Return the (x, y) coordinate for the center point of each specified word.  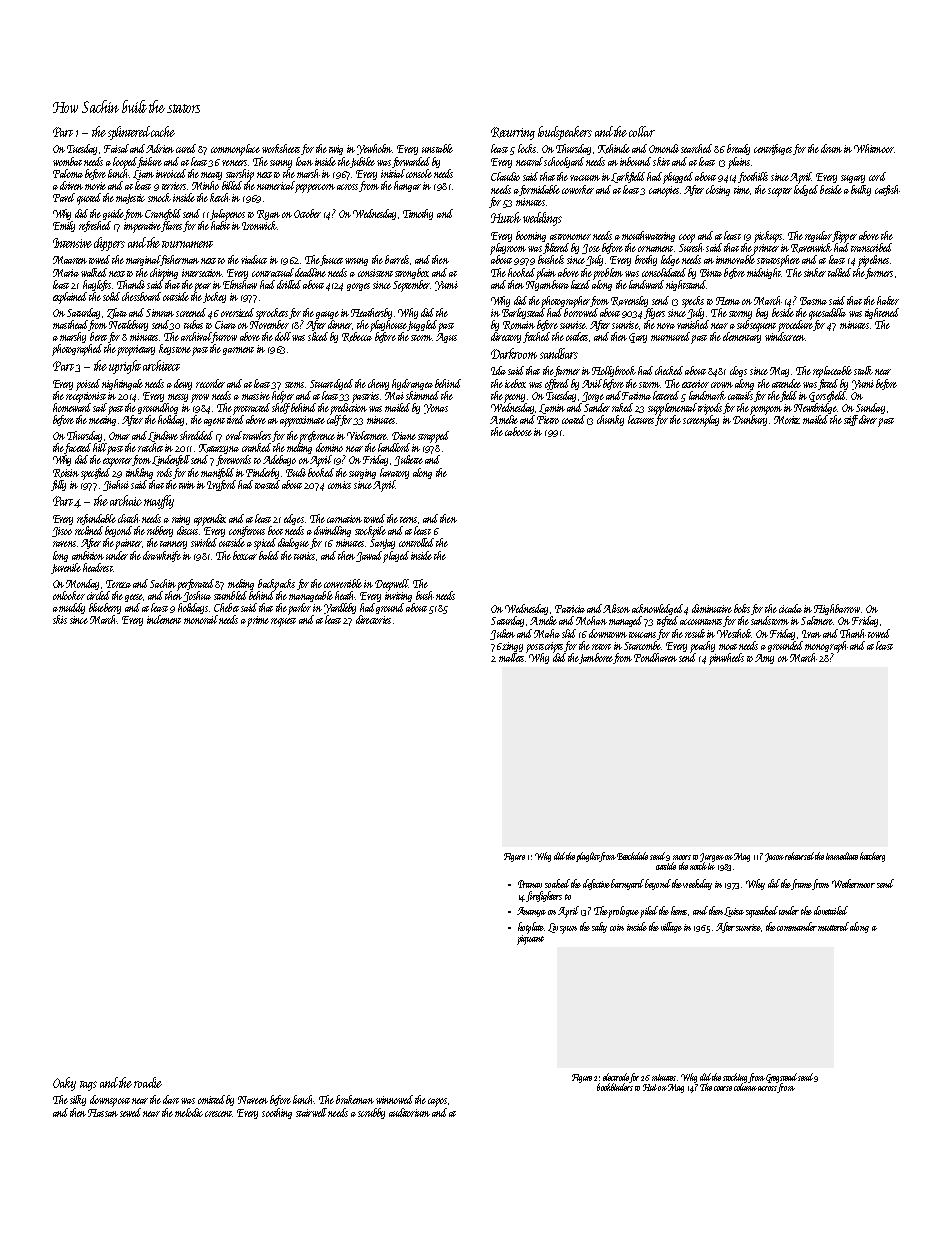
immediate (842, 856)
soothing (277, 1113)
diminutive (712, 608)
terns (408, 520)
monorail (201, 619)
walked (94, 272)
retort (601, 647)
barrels (397, 259)
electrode (616, 1078)
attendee (786, 383)
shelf (281, 408)
